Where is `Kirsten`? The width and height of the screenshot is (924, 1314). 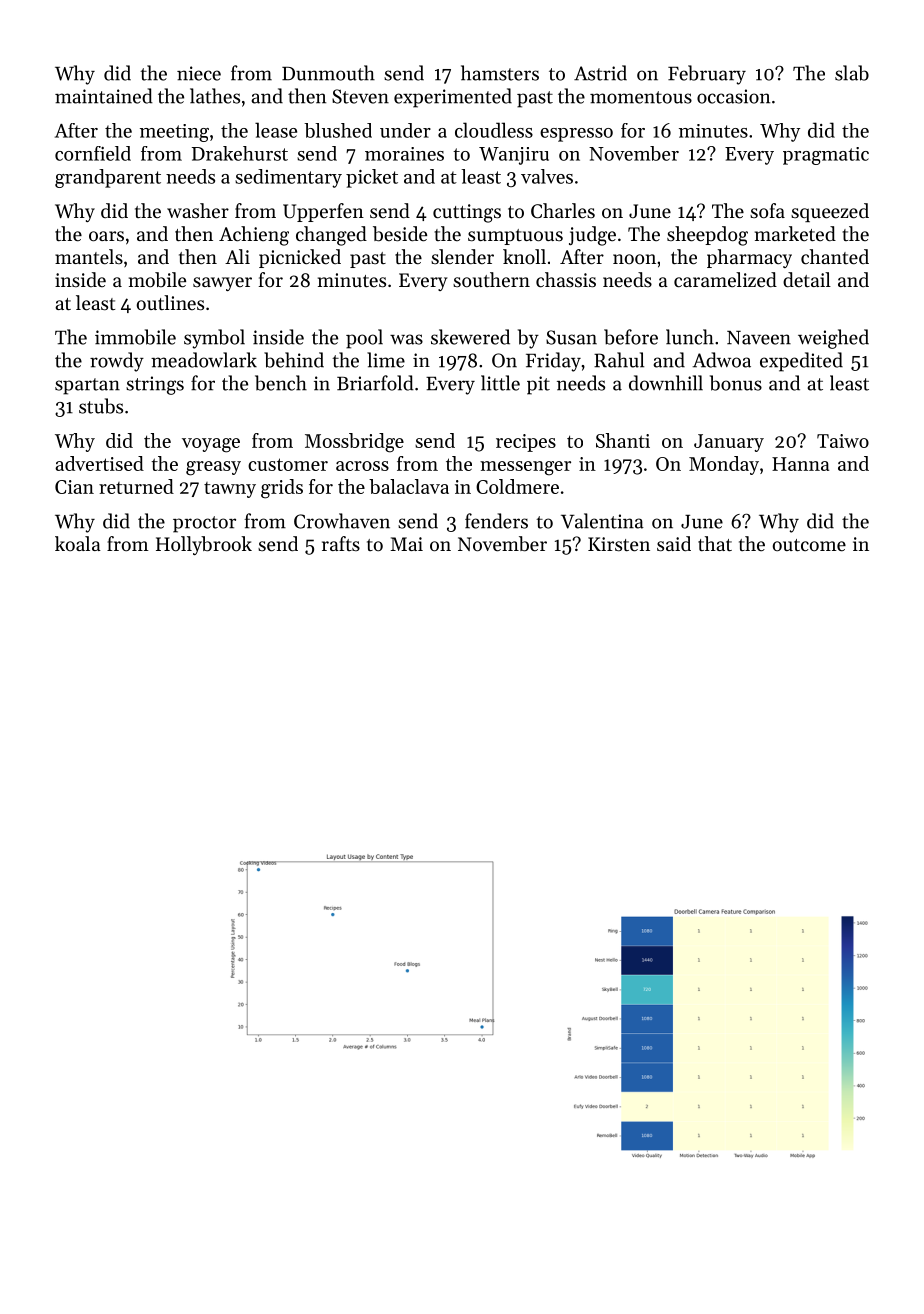
Kirsten is located at coordinates (619, 544).
